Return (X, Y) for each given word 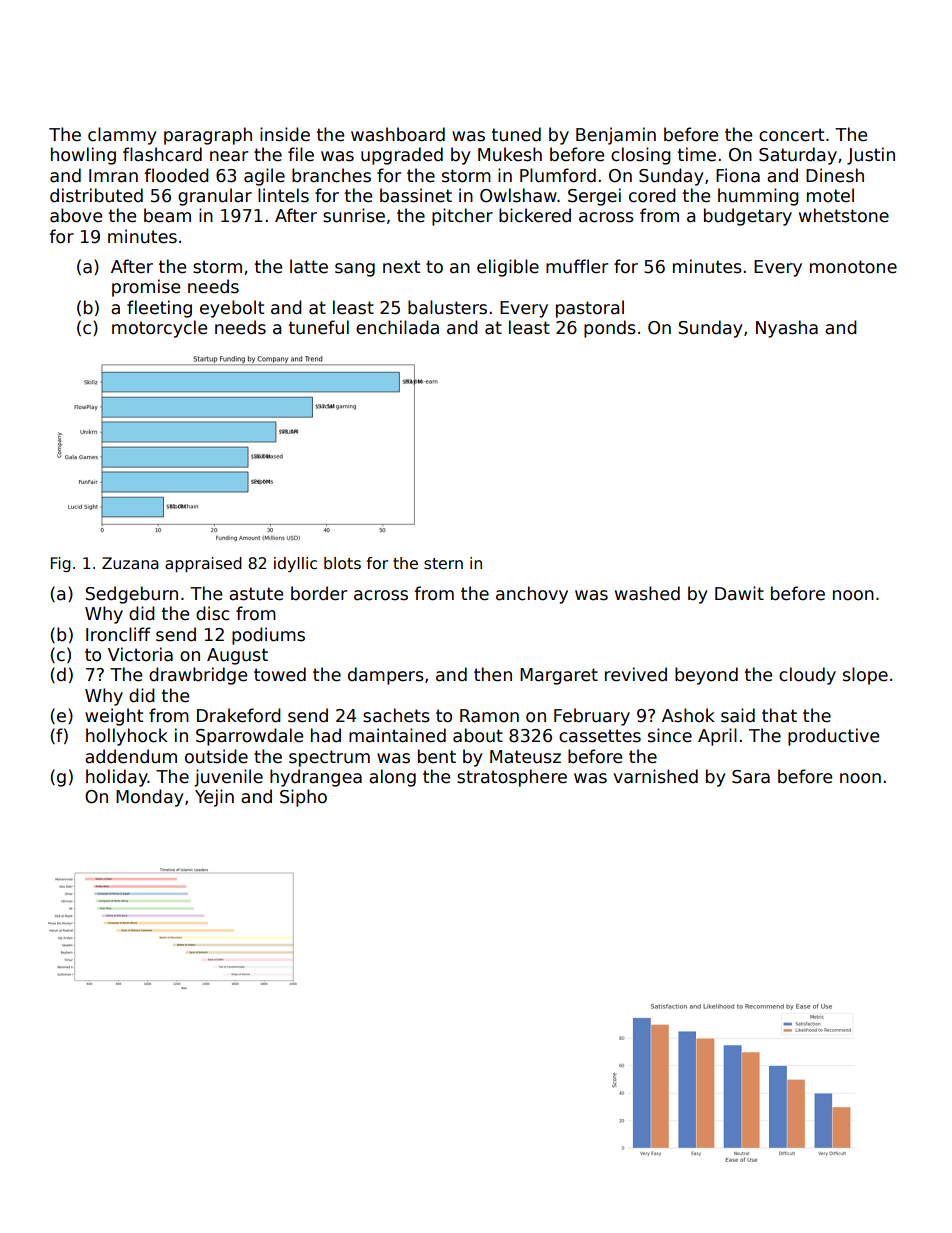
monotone (853, 267)
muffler (577, 266)
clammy (122, 136)
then (493, 674)
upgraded (402, 156)
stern (443, 564)
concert (791, 135)
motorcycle (159, 329)
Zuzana (130, 563)
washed (647, 593)
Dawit (739, 593)
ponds (610, 329)
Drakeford (239, 715)
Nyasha (787, 329)
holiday (117, 778)
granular (215, 197)
